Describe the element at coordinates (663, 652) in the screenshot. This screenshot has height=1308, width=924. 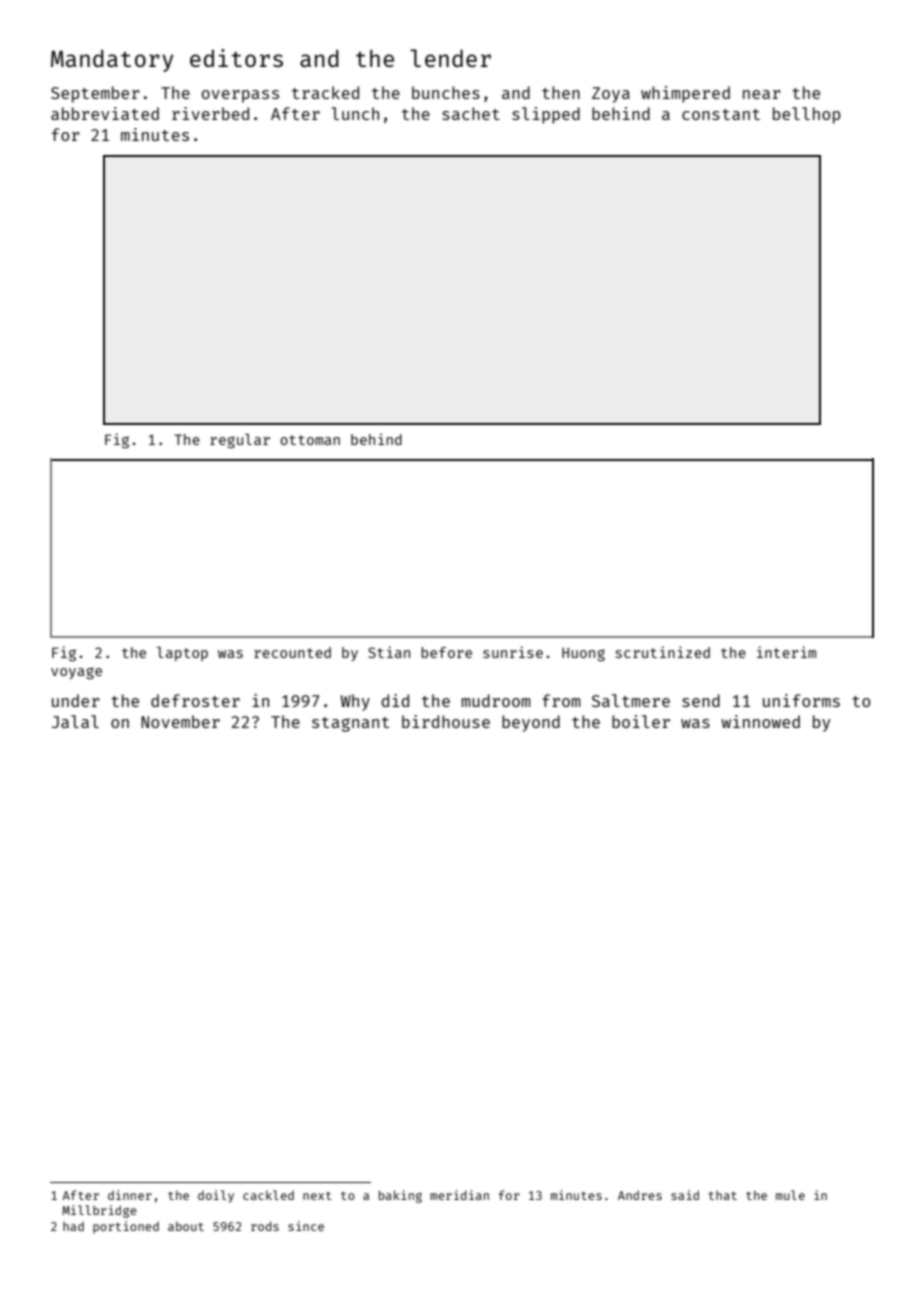
I see `scrutinized` at that location.
